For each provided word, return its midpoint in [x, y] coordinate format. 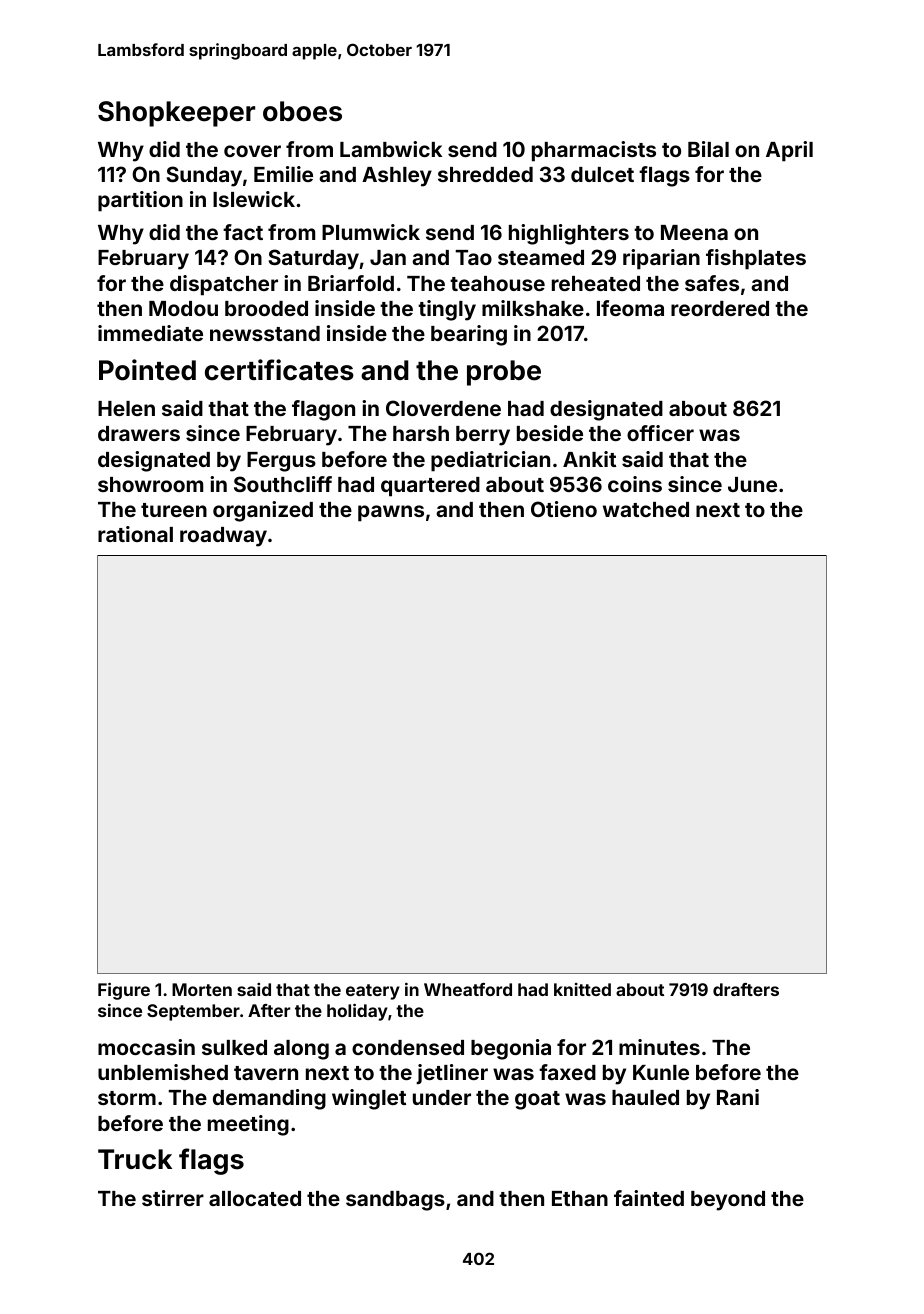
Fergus [281, 462]
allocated [255, 1198]
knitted [582, 989]
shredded [485, 174]
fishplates [756, 259]
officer [660, 433]
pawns [391, 513]
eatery [373, 992]
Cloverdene [443, 408]
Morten [202, 989]
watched [646, 509]
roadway [223, 537]
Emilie [283, 174]
